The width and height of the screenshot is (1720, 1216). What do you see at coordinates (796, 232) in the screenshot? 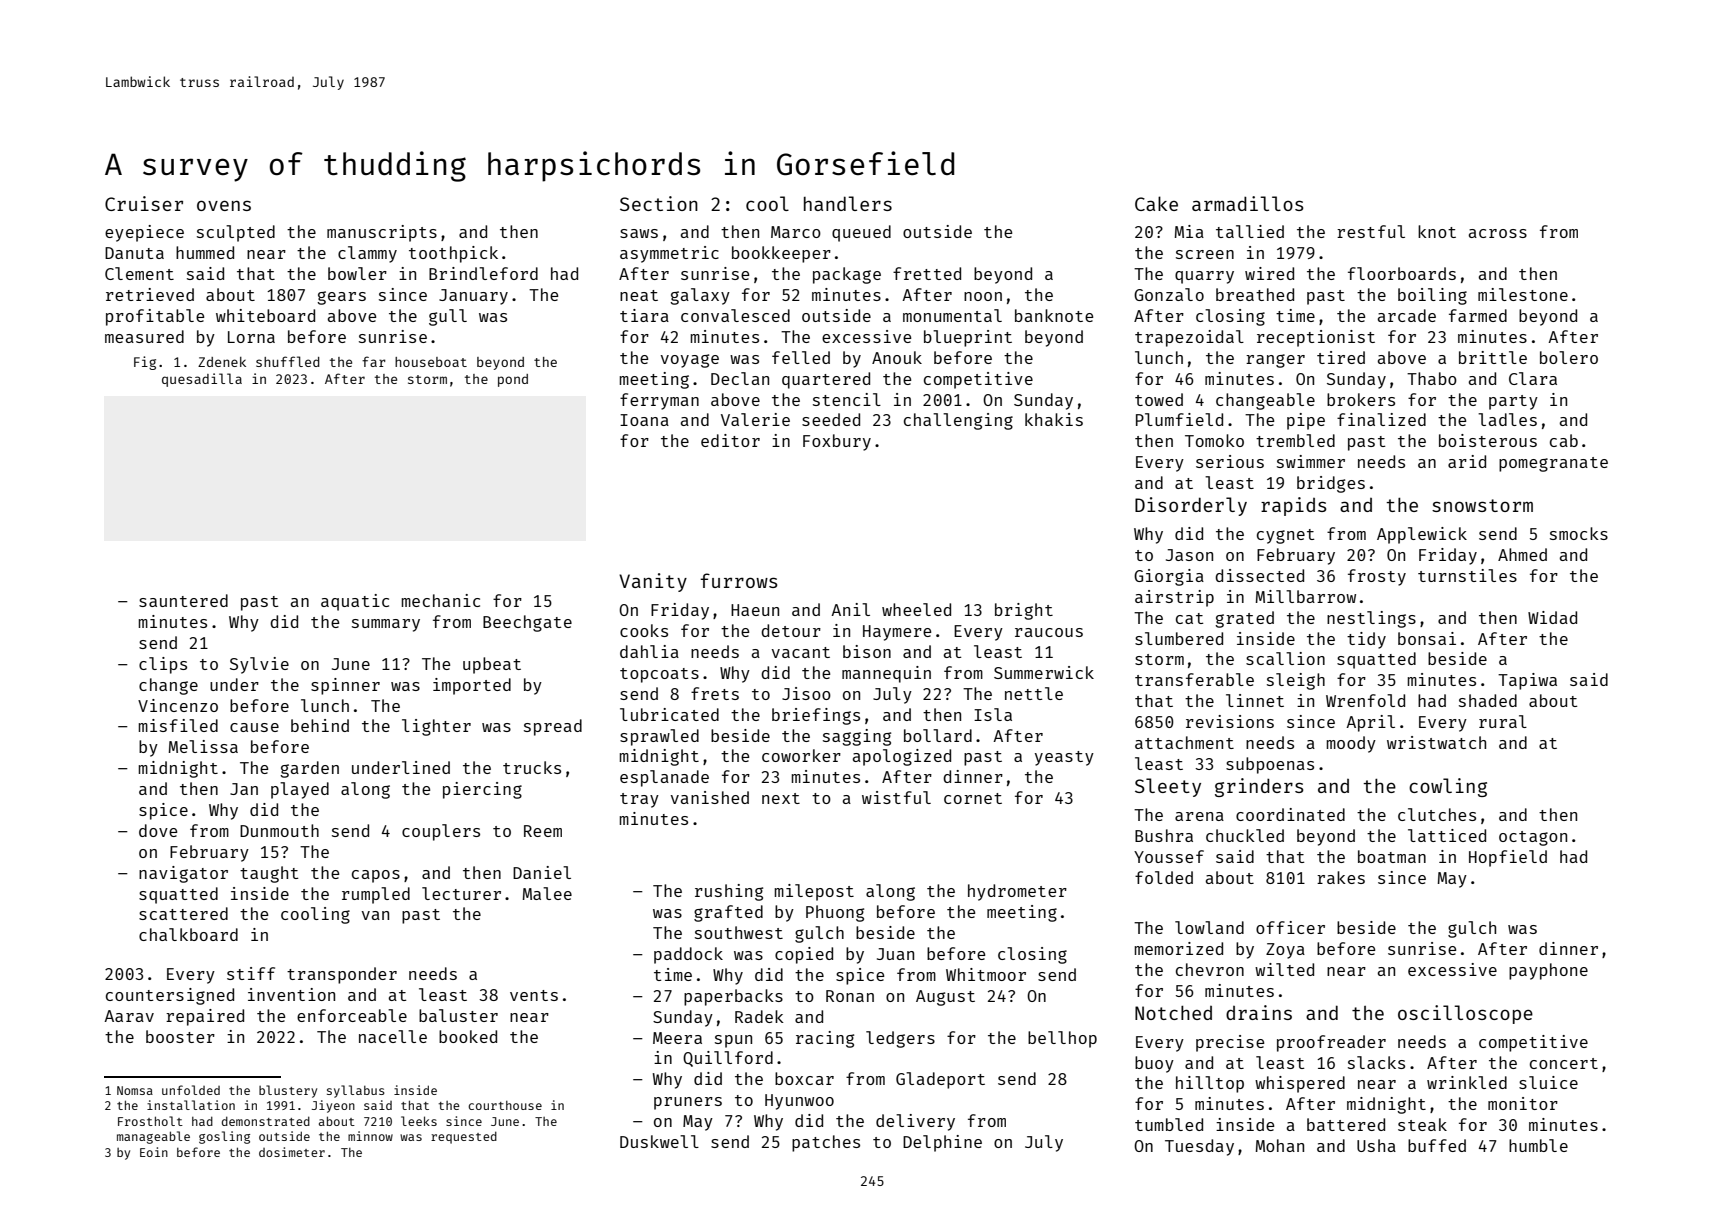
I see `Marco` at bounding box center [796, 232].
